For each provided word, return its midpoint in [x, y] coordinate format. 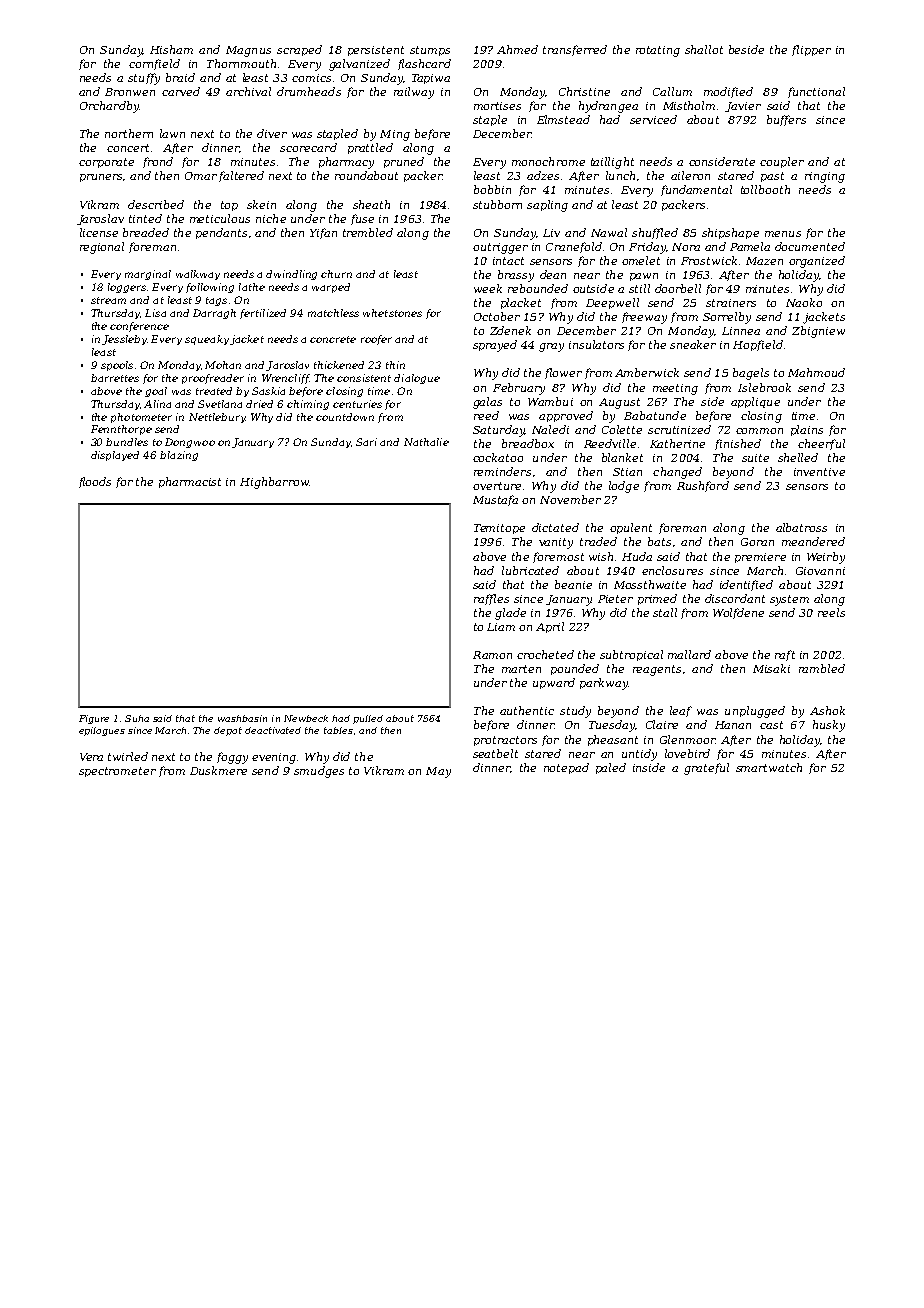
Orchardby [109, 107]
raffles [491, 599]
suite [755, 458]
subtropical [631, 655]
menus [783, 234]
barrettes [115, 378]
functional [816, 92]
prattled [370, 148]
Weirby [826, 558]
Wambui [550, 401]
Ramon [492, 655]
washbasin [242, 718]
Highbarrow [274, 483]
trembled [368, 232]
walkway [198, 275]
